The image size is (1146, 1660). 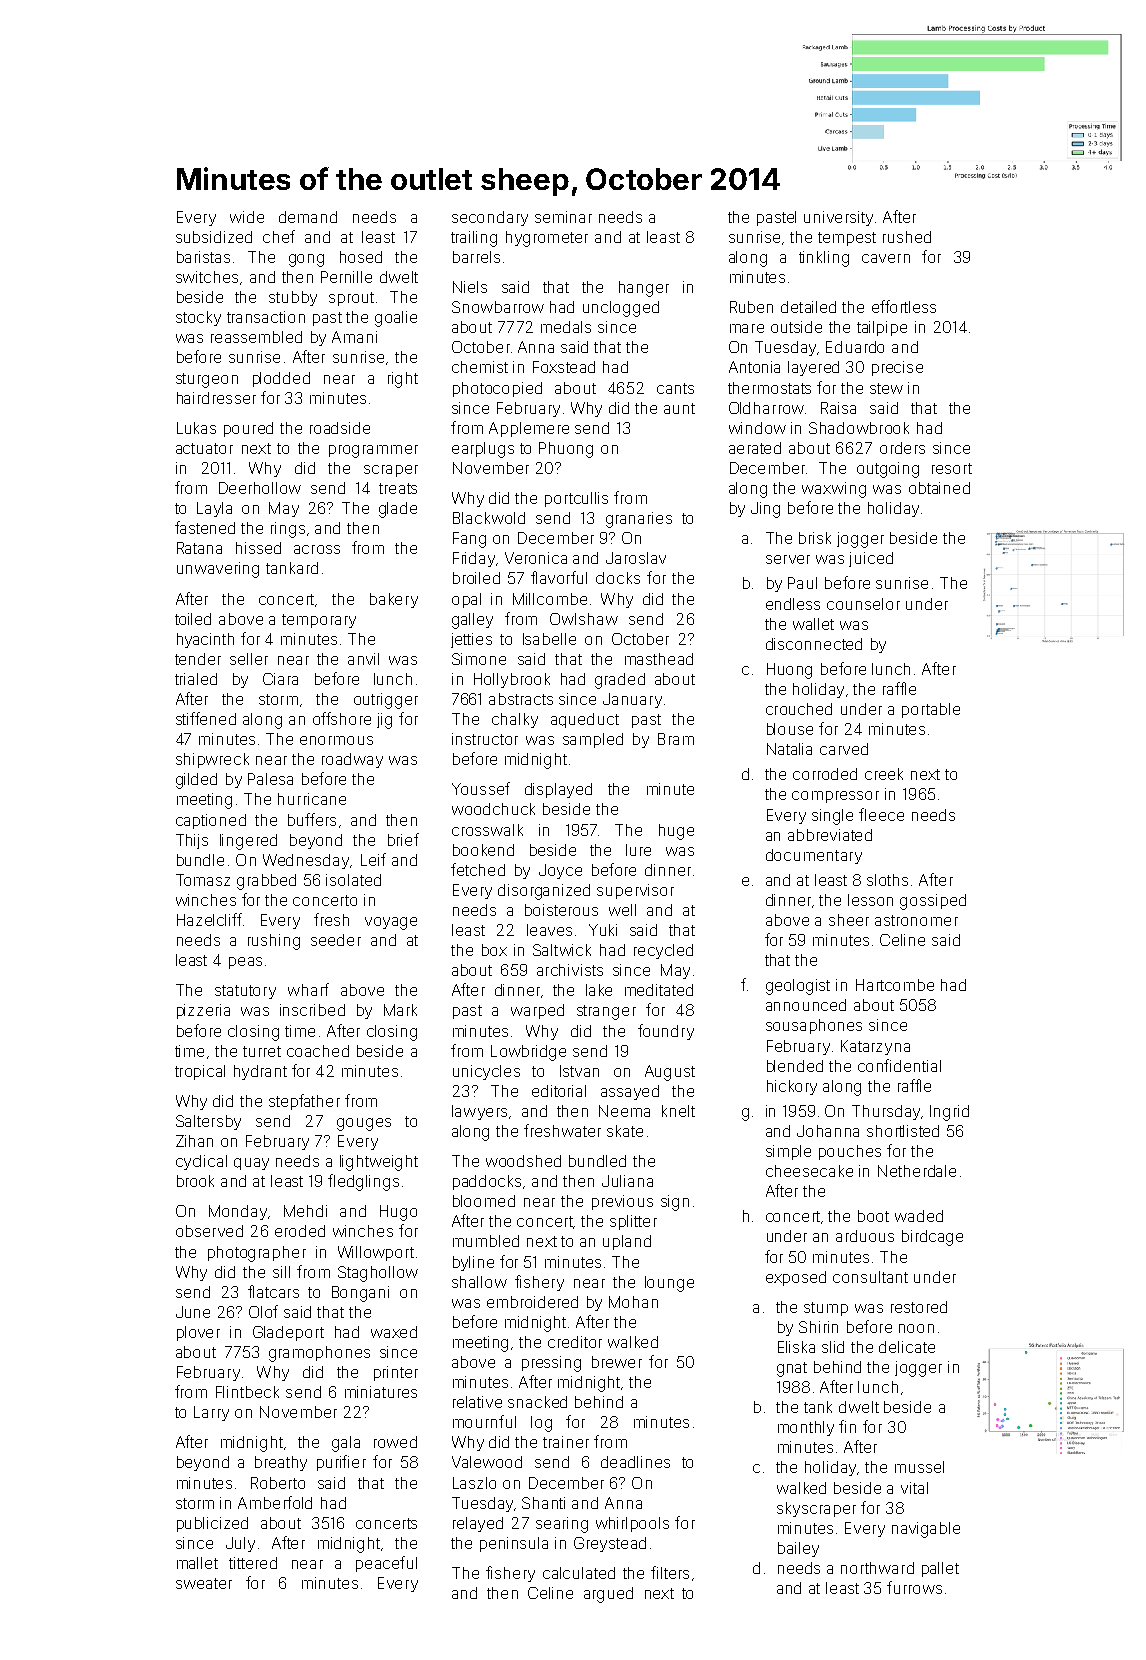 What do you see at coordinates (308, 217) in the image?
I see `demand` at bounding box center [308, 217].
